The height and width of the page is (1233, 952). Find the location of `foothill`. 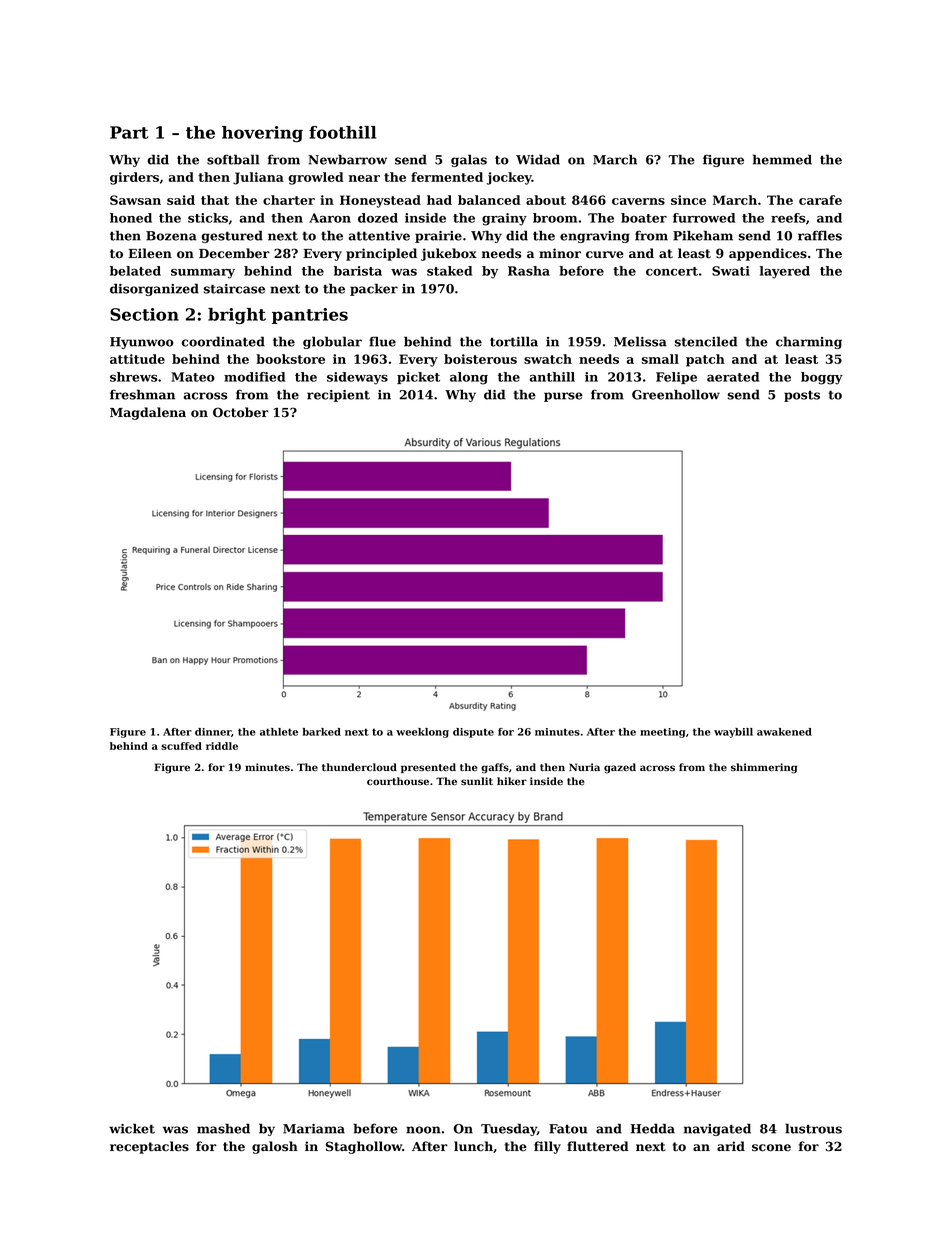

foothill is located at coordinates (342, 132).
